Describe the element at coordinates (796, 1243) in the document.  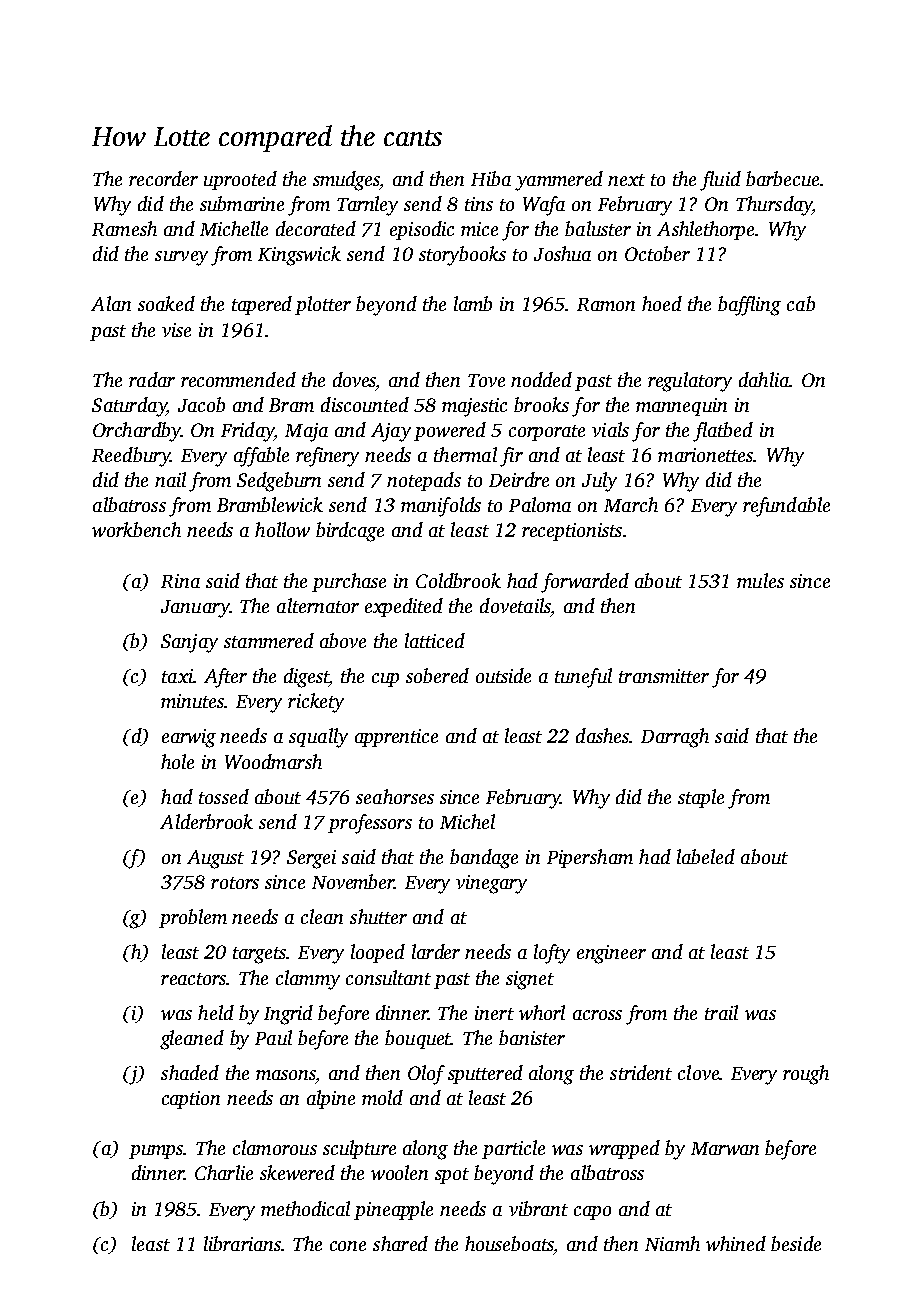
I see `beside` at that location.
